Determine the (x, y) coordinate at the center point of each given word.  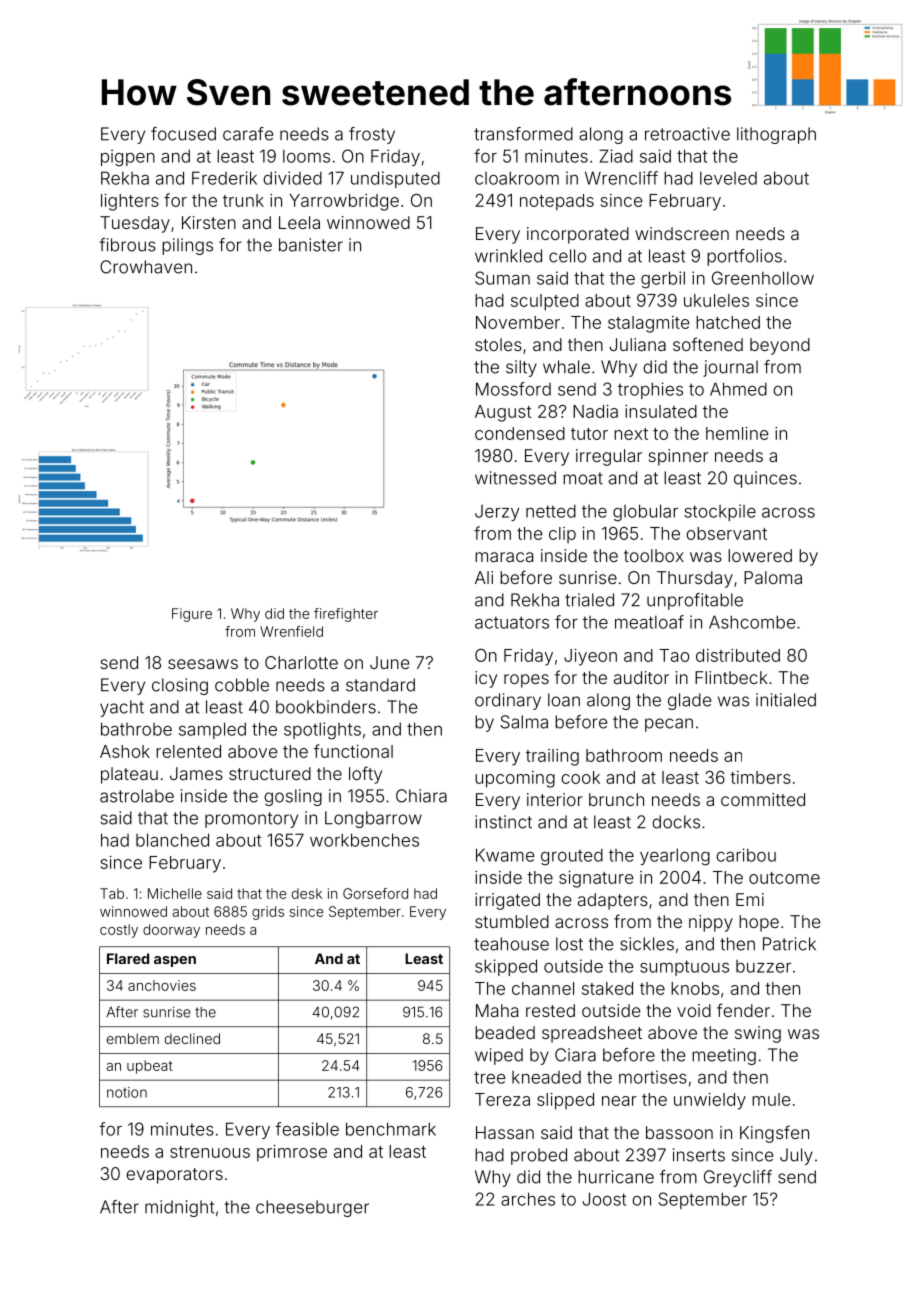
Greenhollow (763, 278)
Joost (604, 1199)
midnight (179, 1208)
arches (528, 1199)
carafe (248, 134)
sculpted (545, 302)
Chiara (421, 796)
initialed (786, 700)
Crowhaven (146, 267)
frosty (372, 135)
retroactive (687, 134)
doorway (171, 931)
